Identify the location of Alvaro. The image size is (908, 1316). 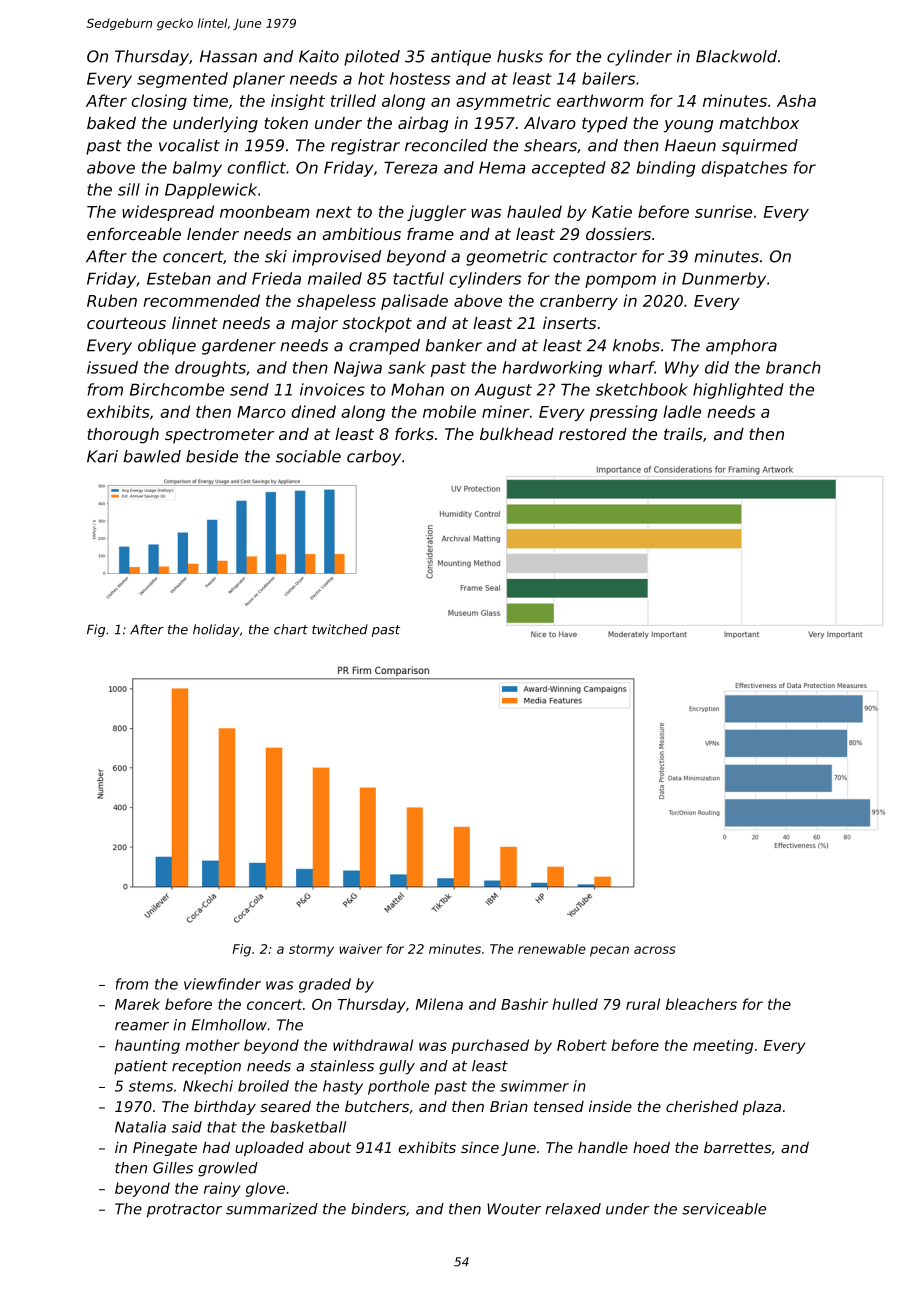
(550, 123).
